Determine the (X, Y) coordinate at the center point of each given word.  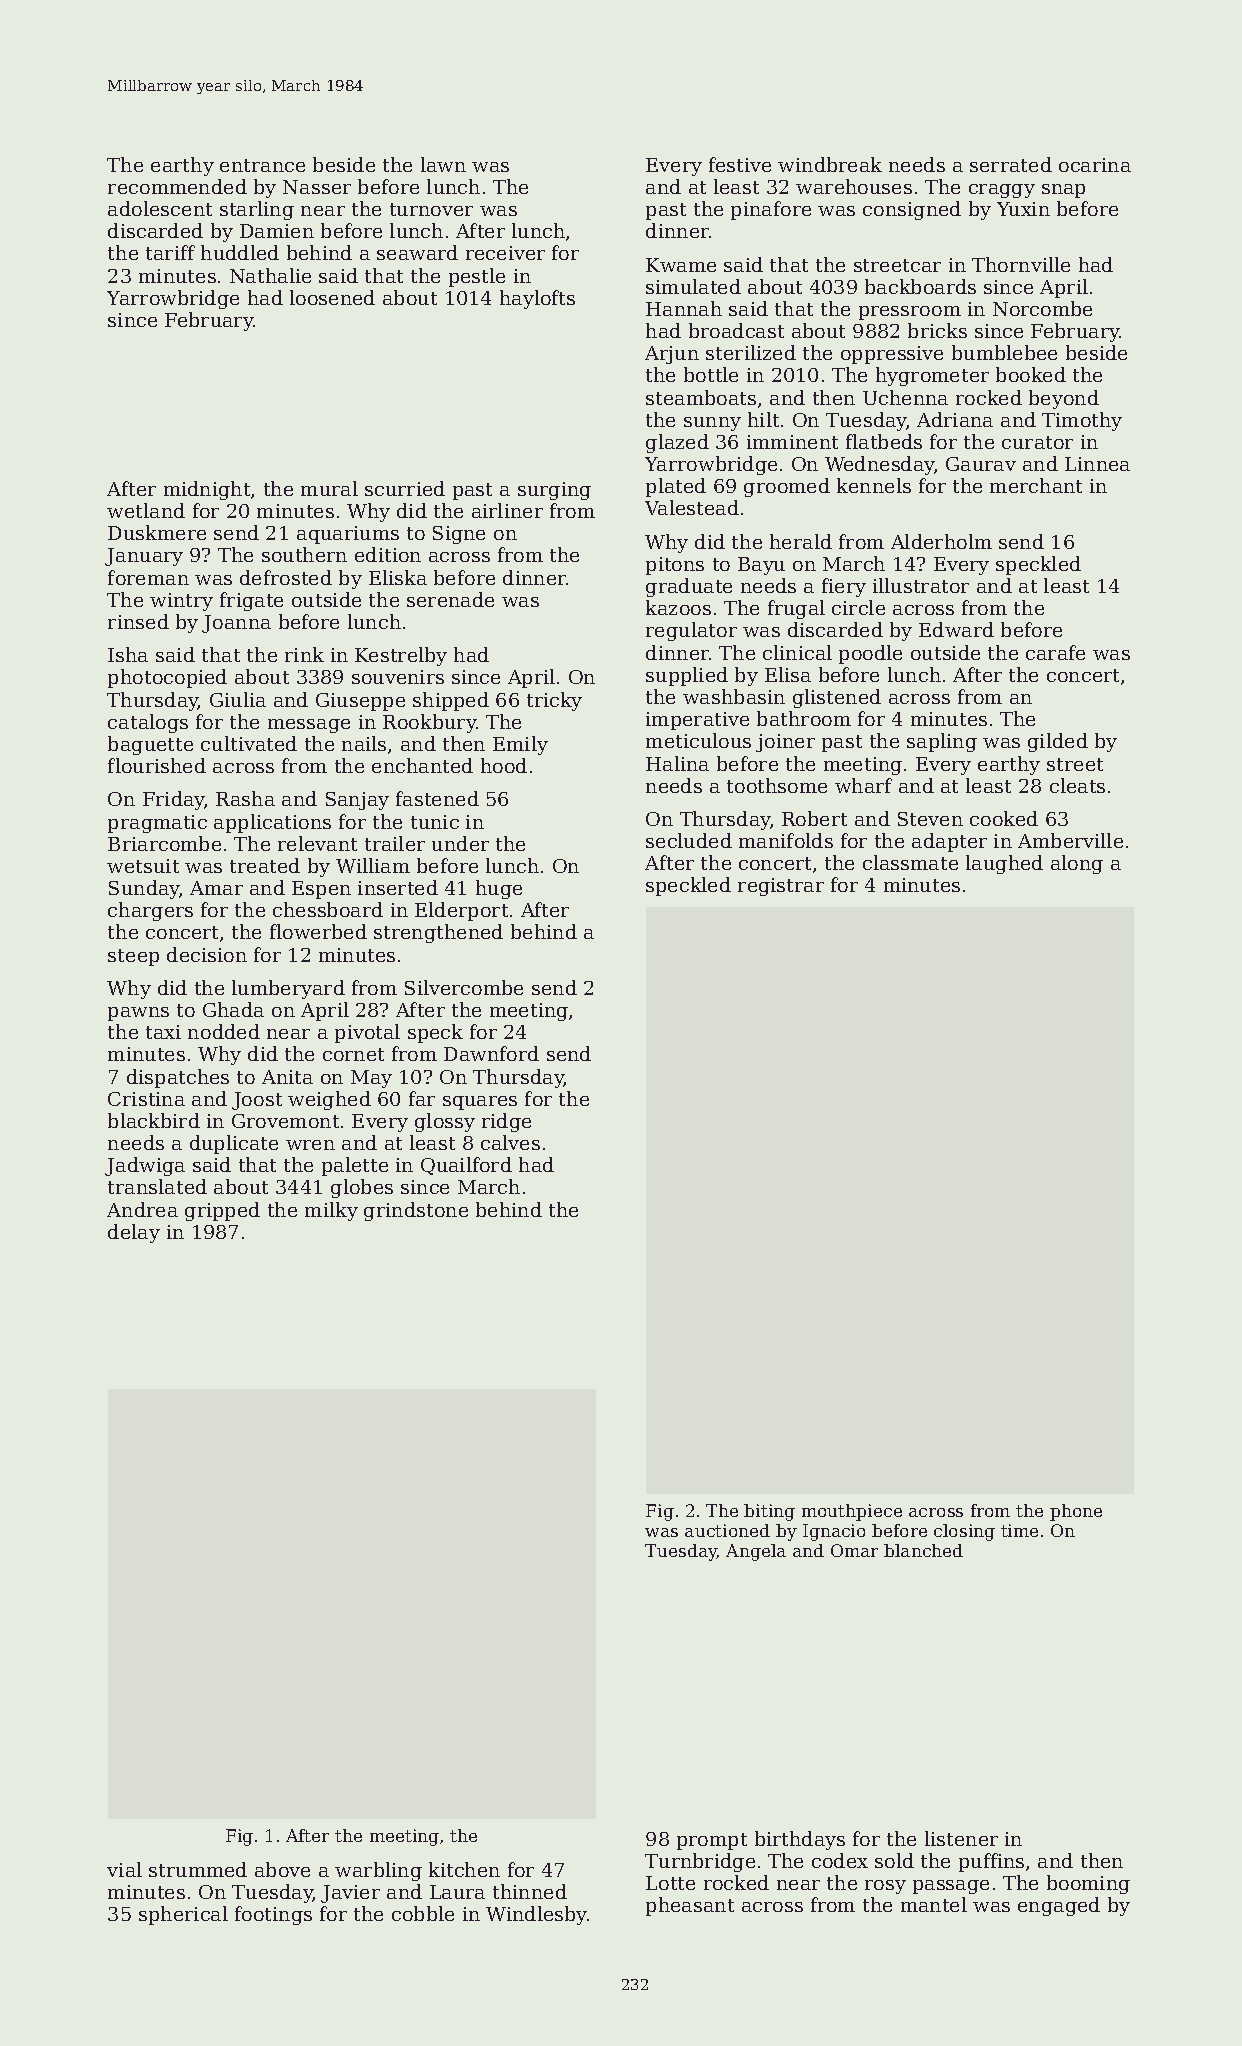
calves (510, 1142)
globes (362, 1188)
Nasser (317, 187)
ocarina (1095, 165)
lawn (443, 164)
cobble (423, 1913)
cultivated (249, 743)
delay (134, 1233)
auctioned (727, 1530)
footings (273, 1915)
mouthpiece (852, 1512)
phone (1076, 1512)
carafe (1055, 652)
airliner (507, 510)
